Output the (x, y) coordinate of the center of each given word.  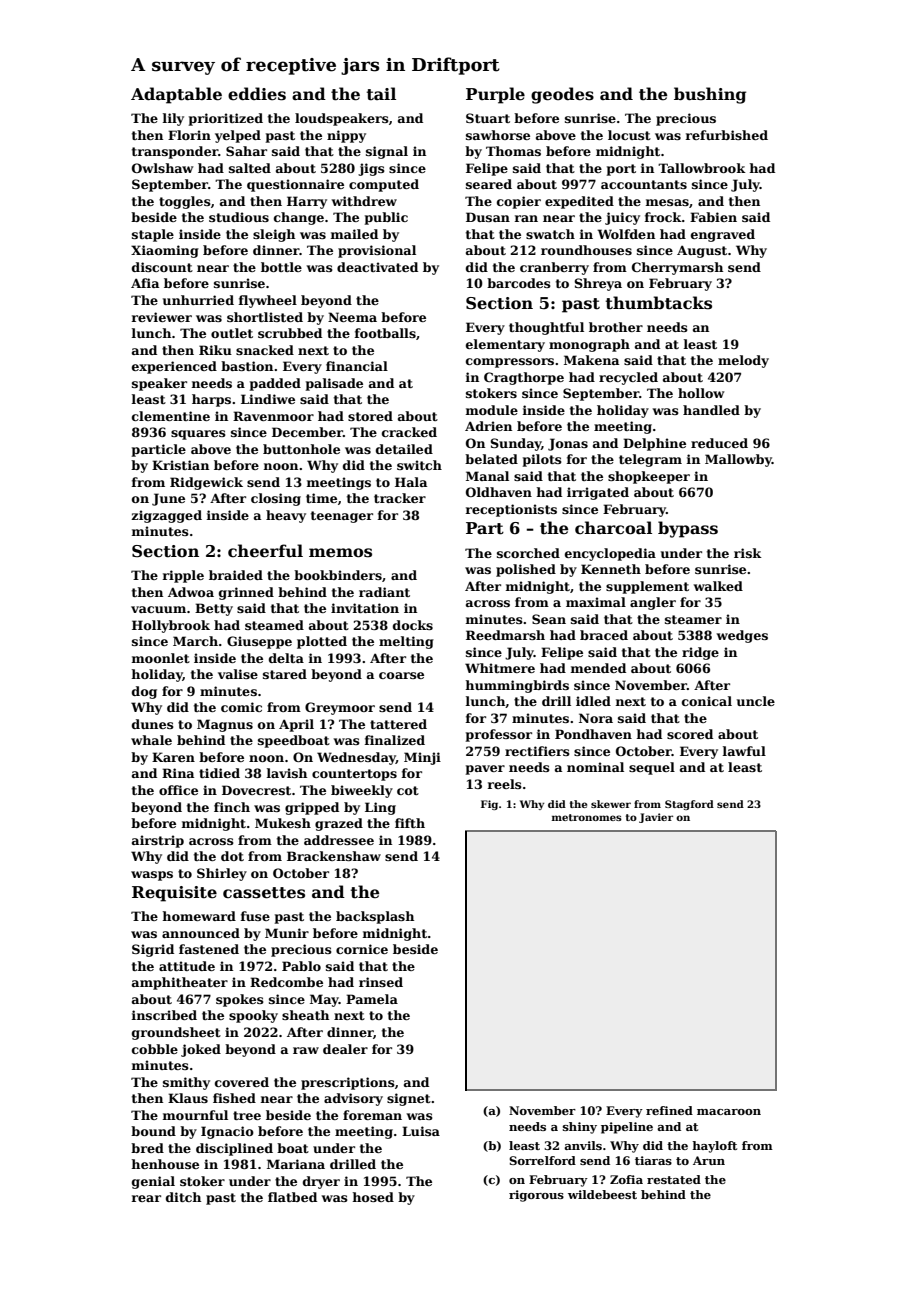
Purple (495, 95)
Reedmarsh (505, 635)
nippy (346, 136)
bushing (710, 95)
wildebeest (602, 1194)
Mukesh (283, 823)
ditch (183, 1197)
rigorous (536, 1196)
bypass (688, 529)
